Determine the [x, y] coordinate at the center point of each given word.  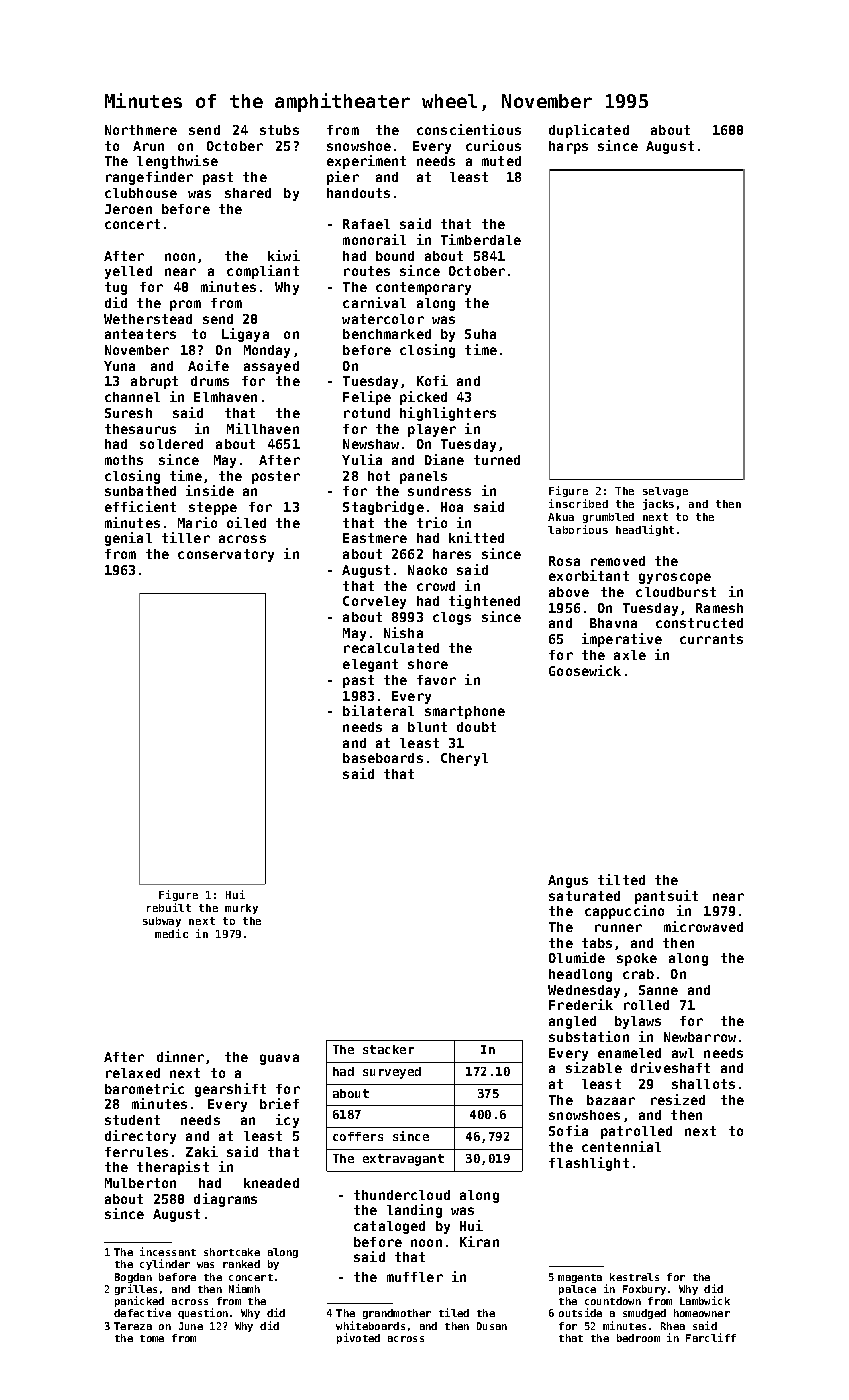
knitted [476, 537]
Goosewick [585, 670]
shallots [703, 1084]
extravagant [403, 1160]
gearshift [230, 1090]
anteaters [140, 334]
